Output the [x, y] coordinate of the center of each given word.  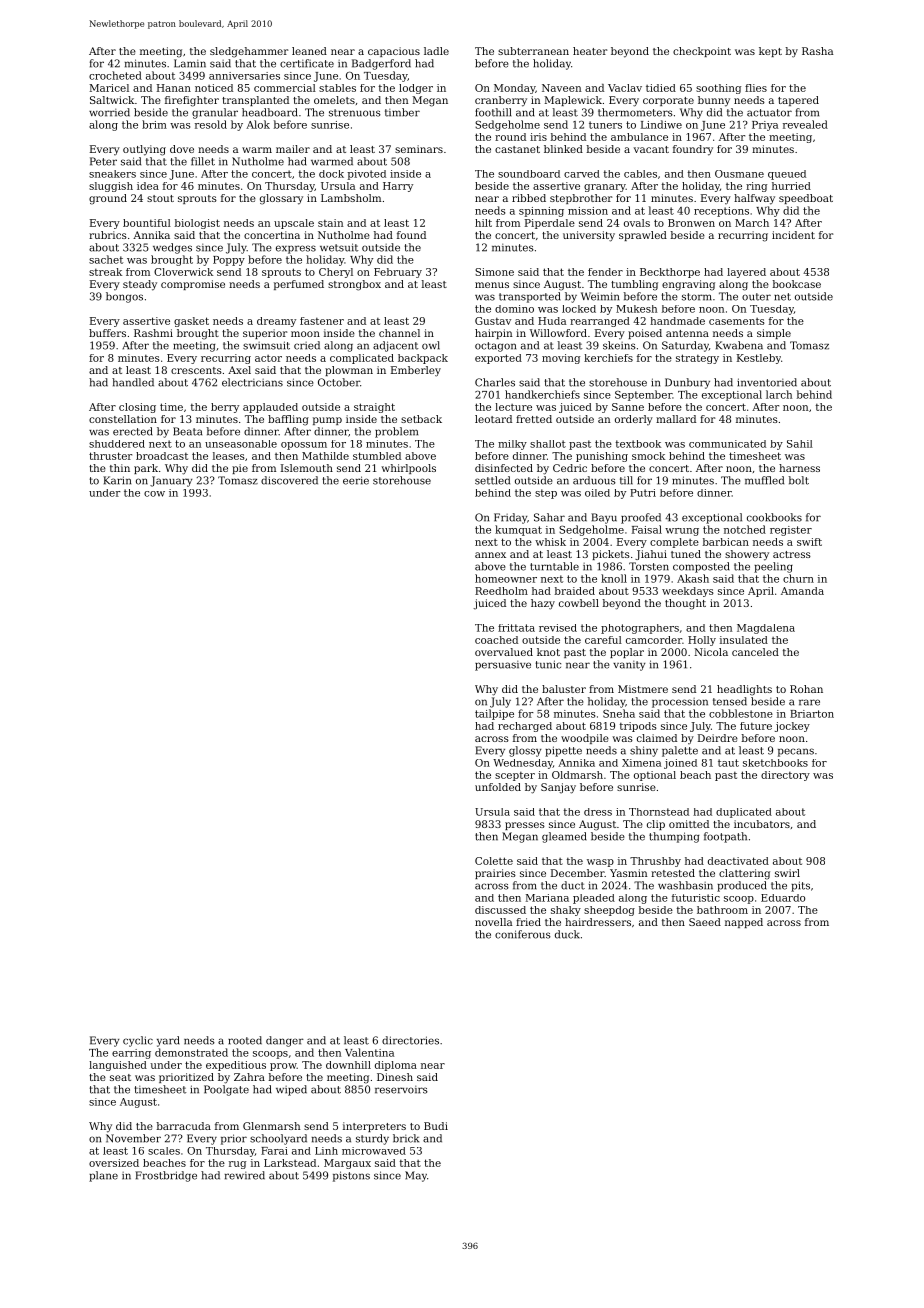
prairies [495, 874]
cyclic [138, 1041]
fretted [534, 419]
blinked [563, 149]
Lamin [190, 63]
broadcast [162, 456]
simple [774, 334]
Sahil [800, 444]
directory [785, 776]
